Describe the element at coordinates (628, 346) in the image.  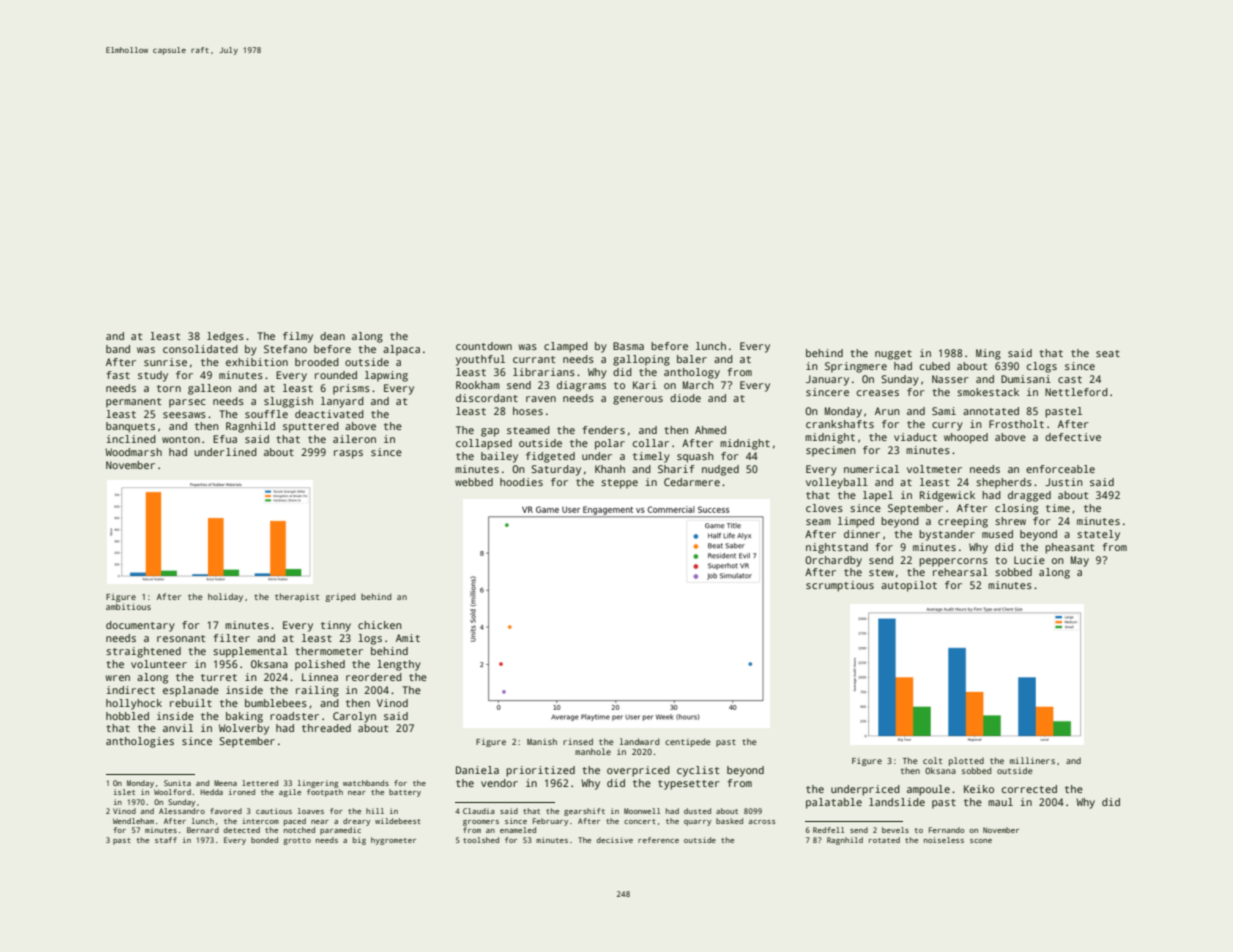
I see `Basma` at that location.
